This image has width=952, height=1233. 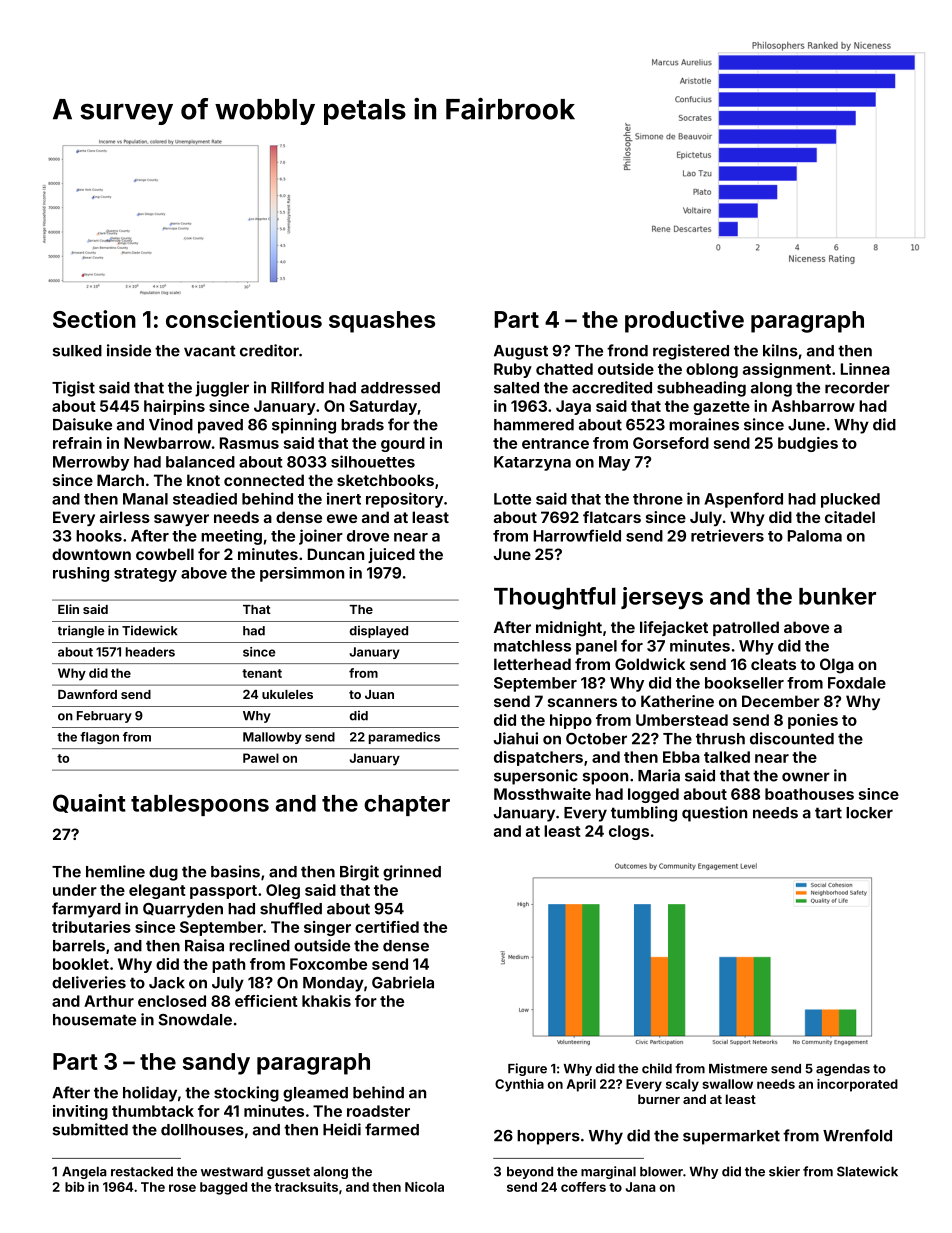 I want to click on citadel, so click(x=850, y=517).
